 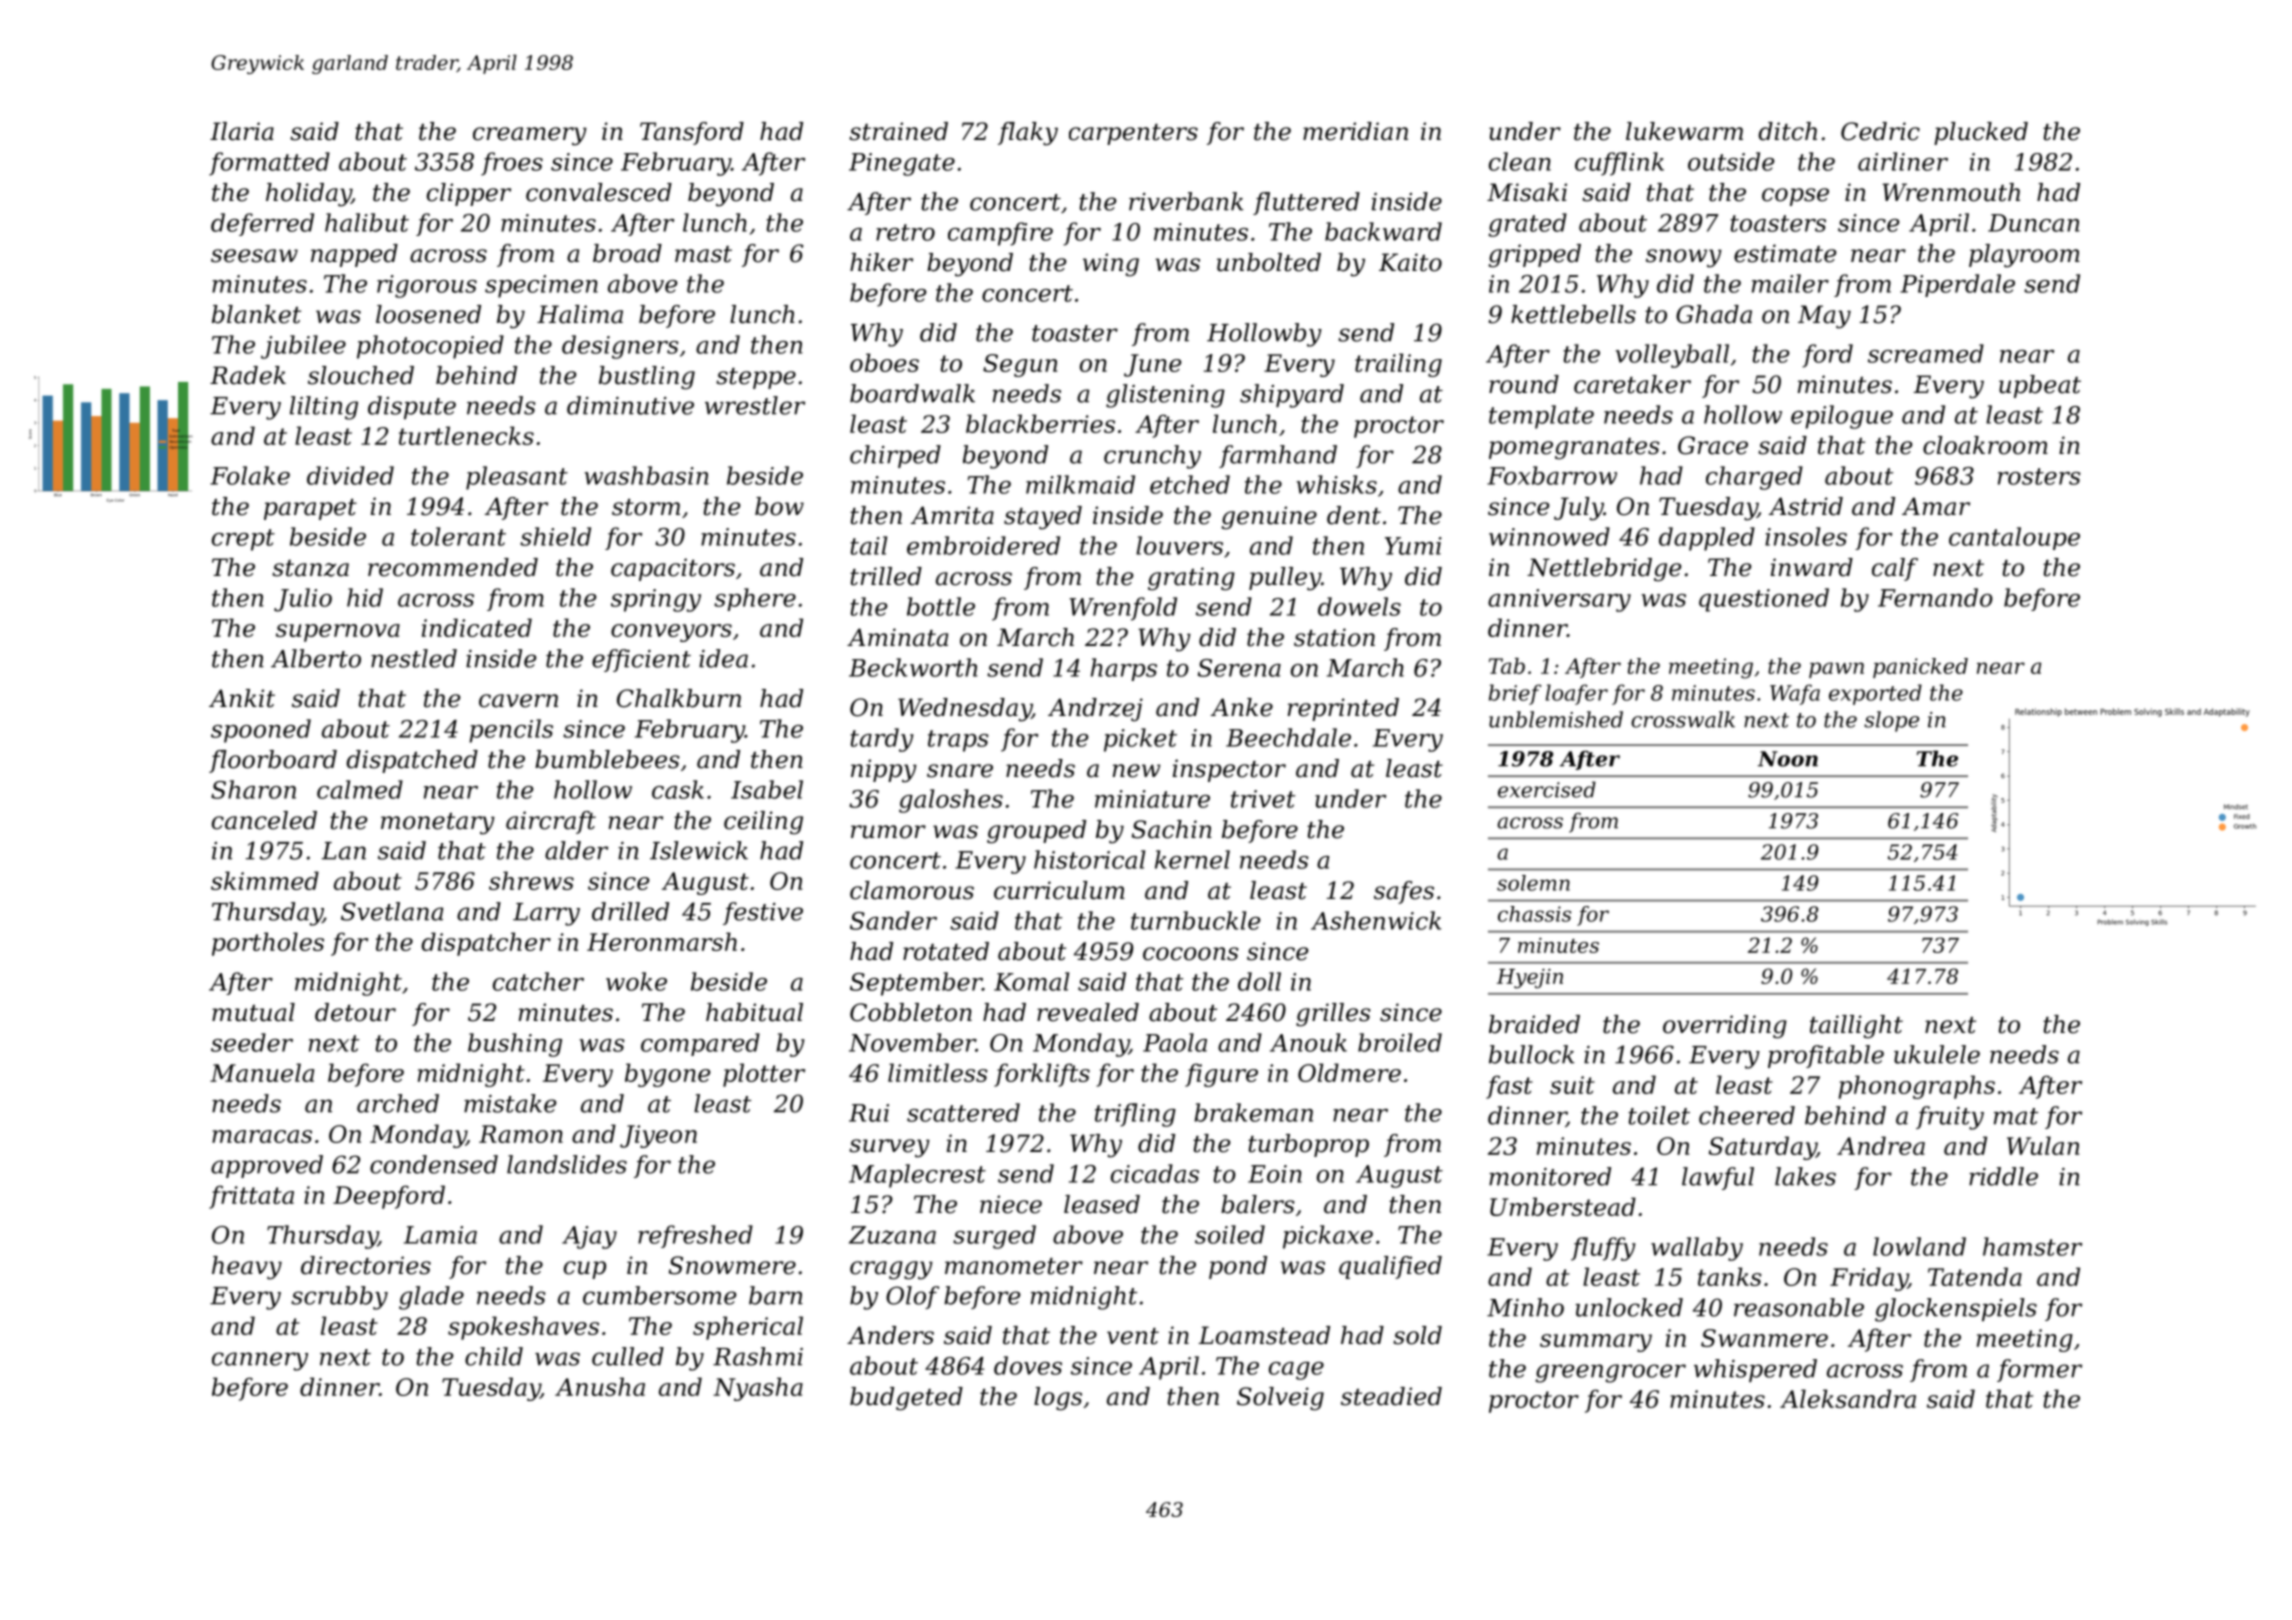 I want to click on capacitors, so click(x=673, y=569).
